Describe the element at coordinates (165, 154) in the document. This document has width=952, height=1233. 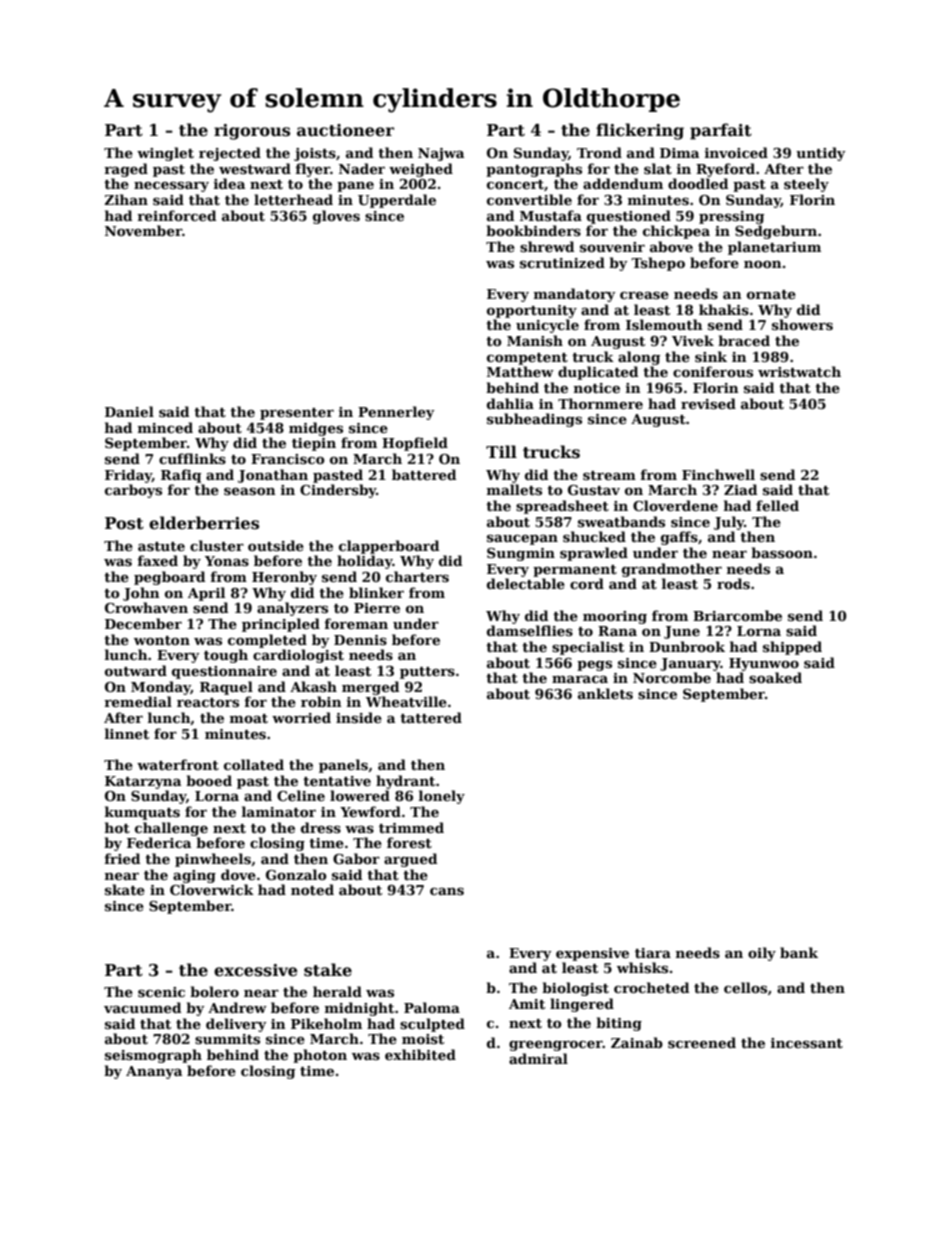
I see `winglet` at that location.
